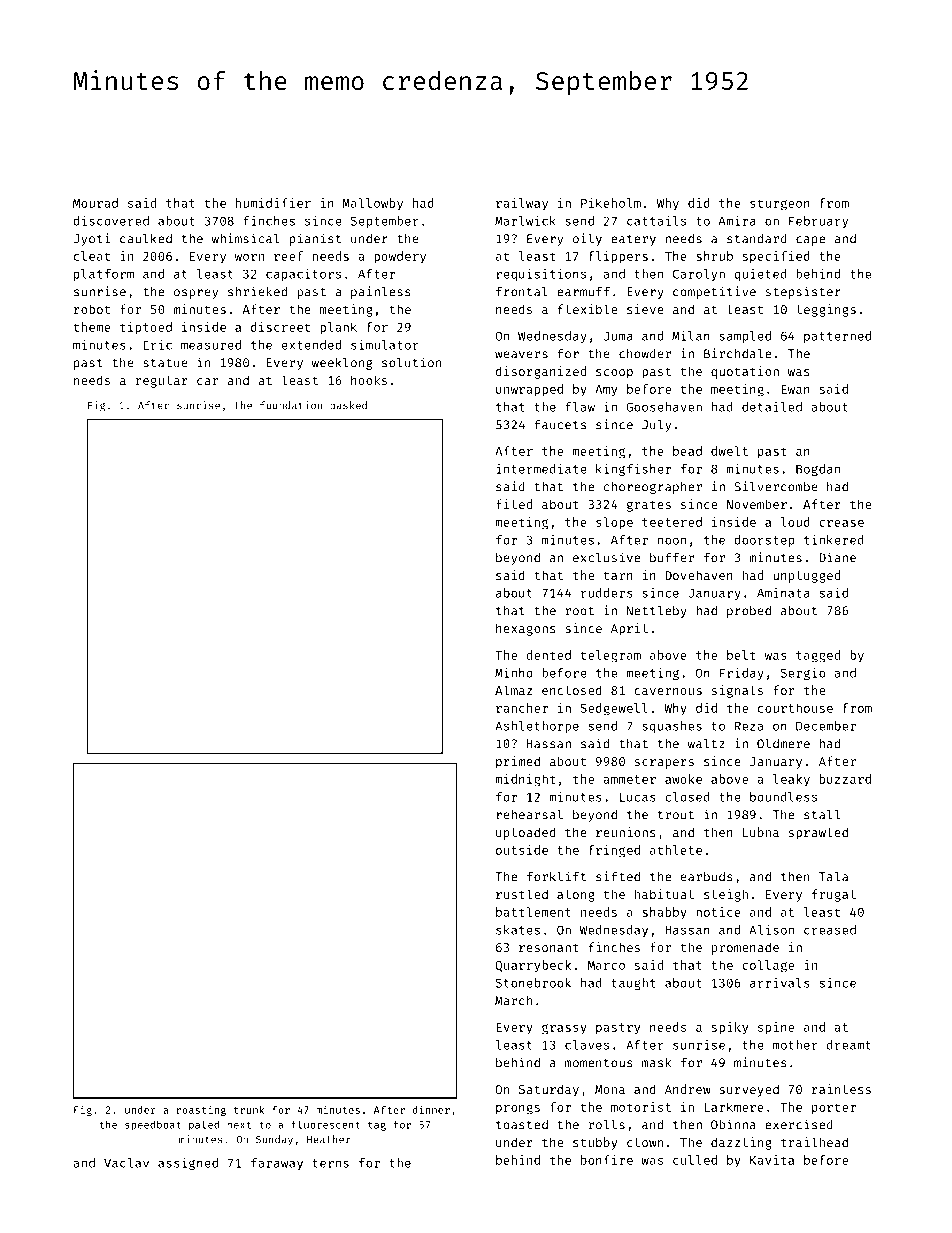  What do you see at coordinates (595, 1143) in the screenshot?
I see `stubby` at bounding box center [595, 1143].
